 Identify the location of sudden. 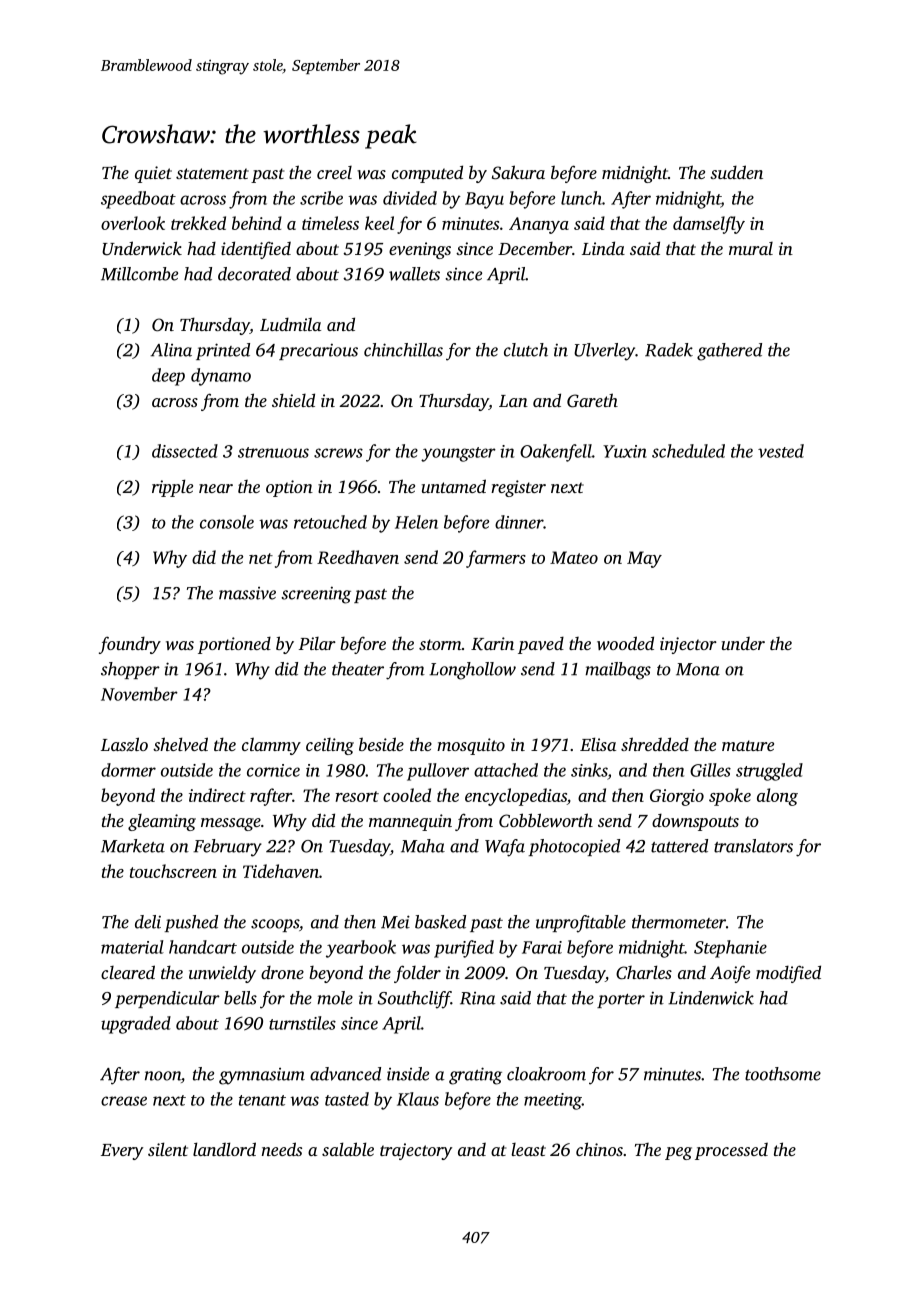
(736, 172).
